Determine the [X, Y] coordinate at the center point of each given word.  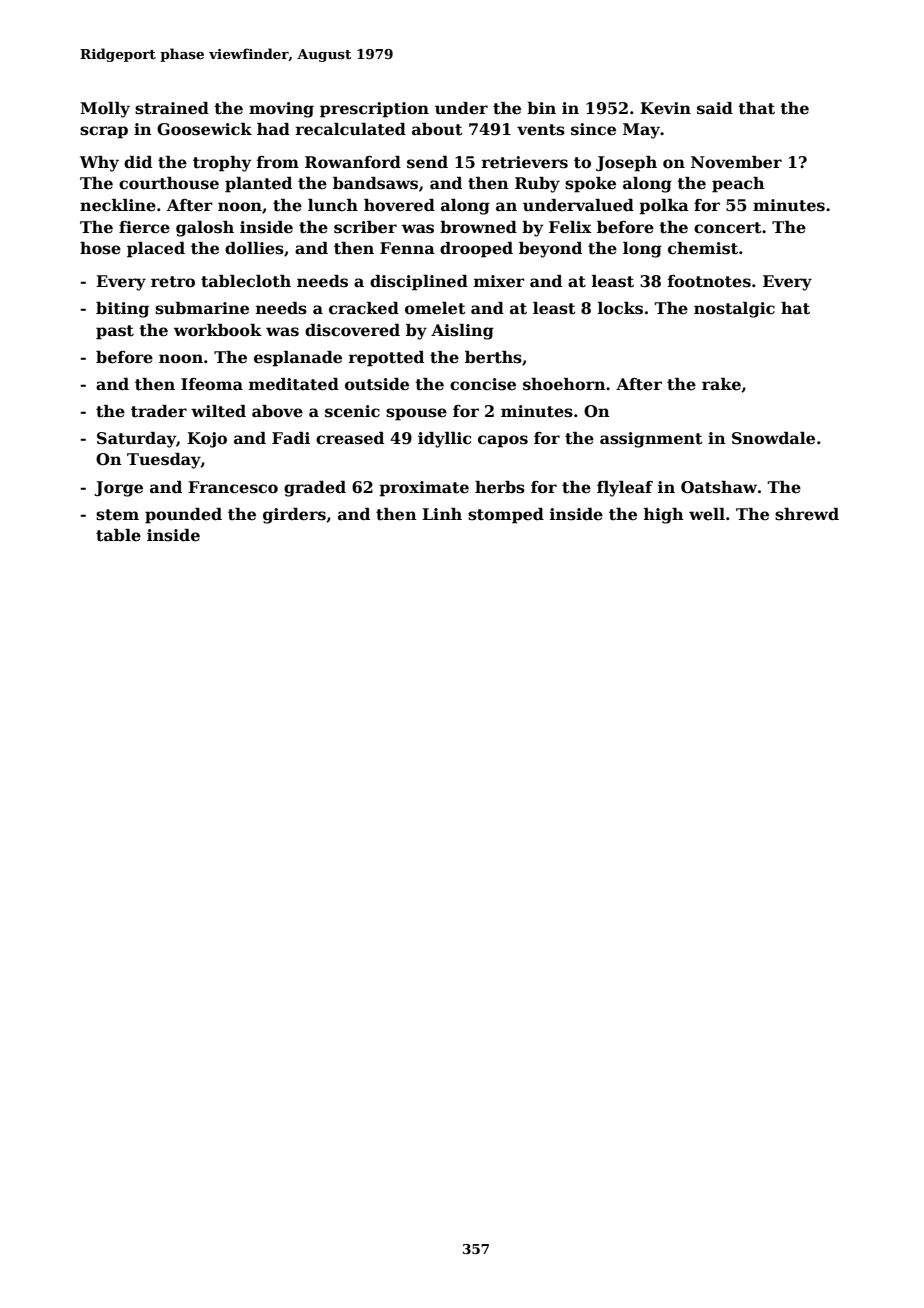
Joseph [626, 164]
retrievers [525, 162]
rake [721, 384]
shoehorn [564, 384]
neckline [118, 205]
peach [738, 185]
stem [117, 515]
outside [377, 384]
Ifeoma [212, 384]
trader [159, 411]
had [273, 129]
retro [173, 282]
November [736, 162]
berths [493, 357]
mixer [499, 281]
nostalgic [734, 310]
